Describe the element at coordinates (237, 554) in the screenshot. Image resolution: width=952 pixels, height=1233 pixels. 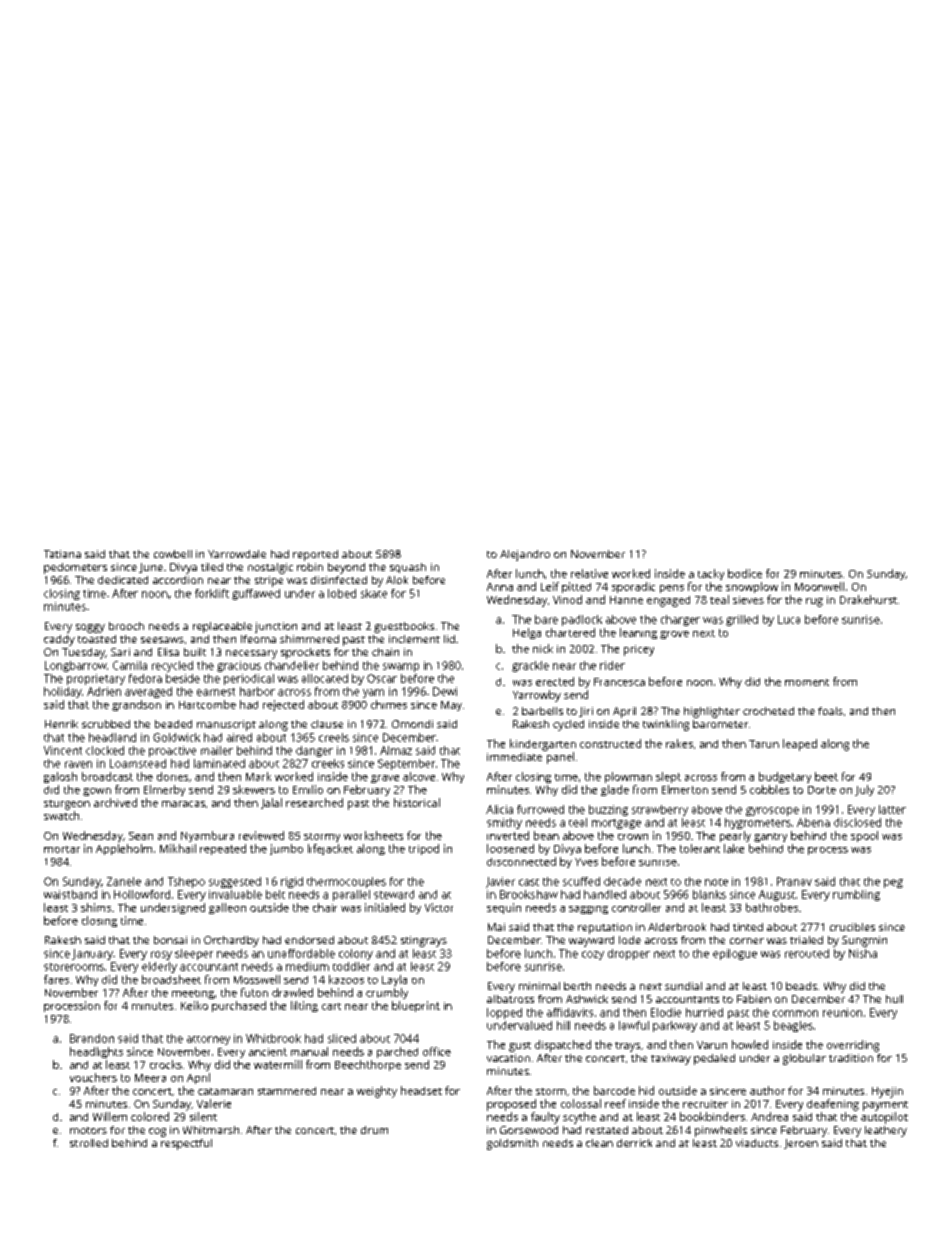
I see `Yarrowdale` at that location.
